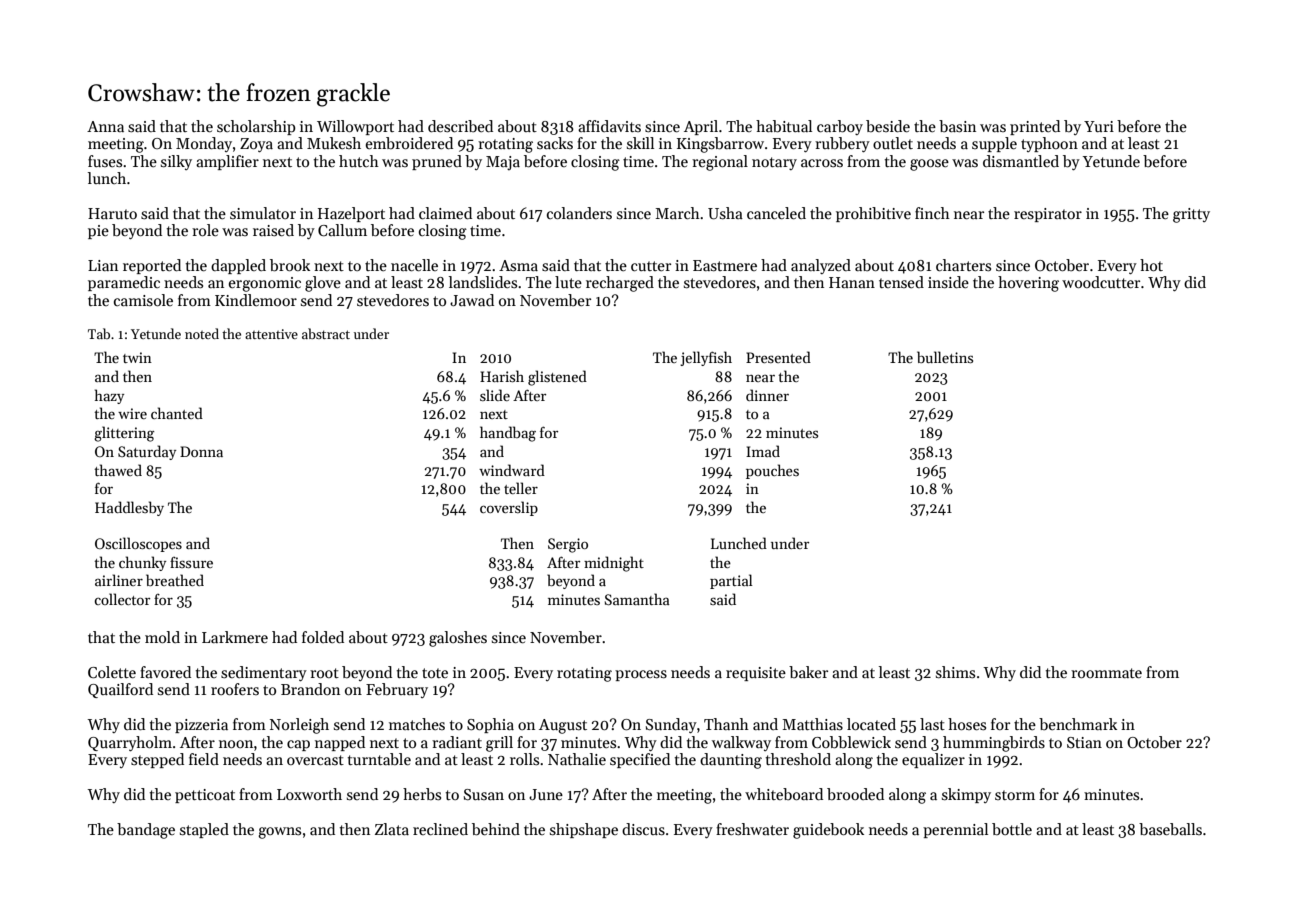 The height and width of the document is (924, 1308). I want to click on noted, so click(202, 333).
